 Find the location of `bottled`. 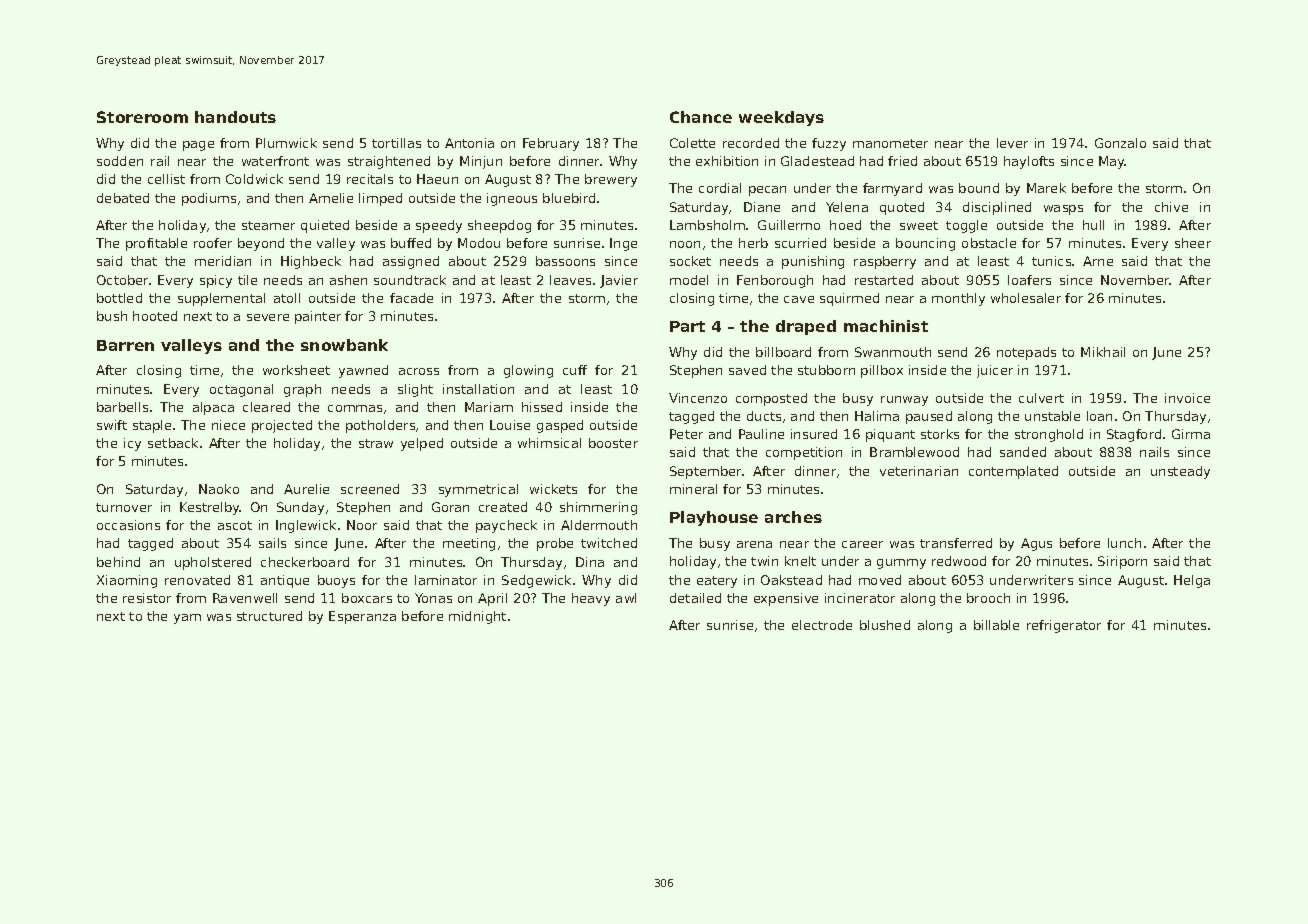

bottled is located at coordinates (119, 298).
